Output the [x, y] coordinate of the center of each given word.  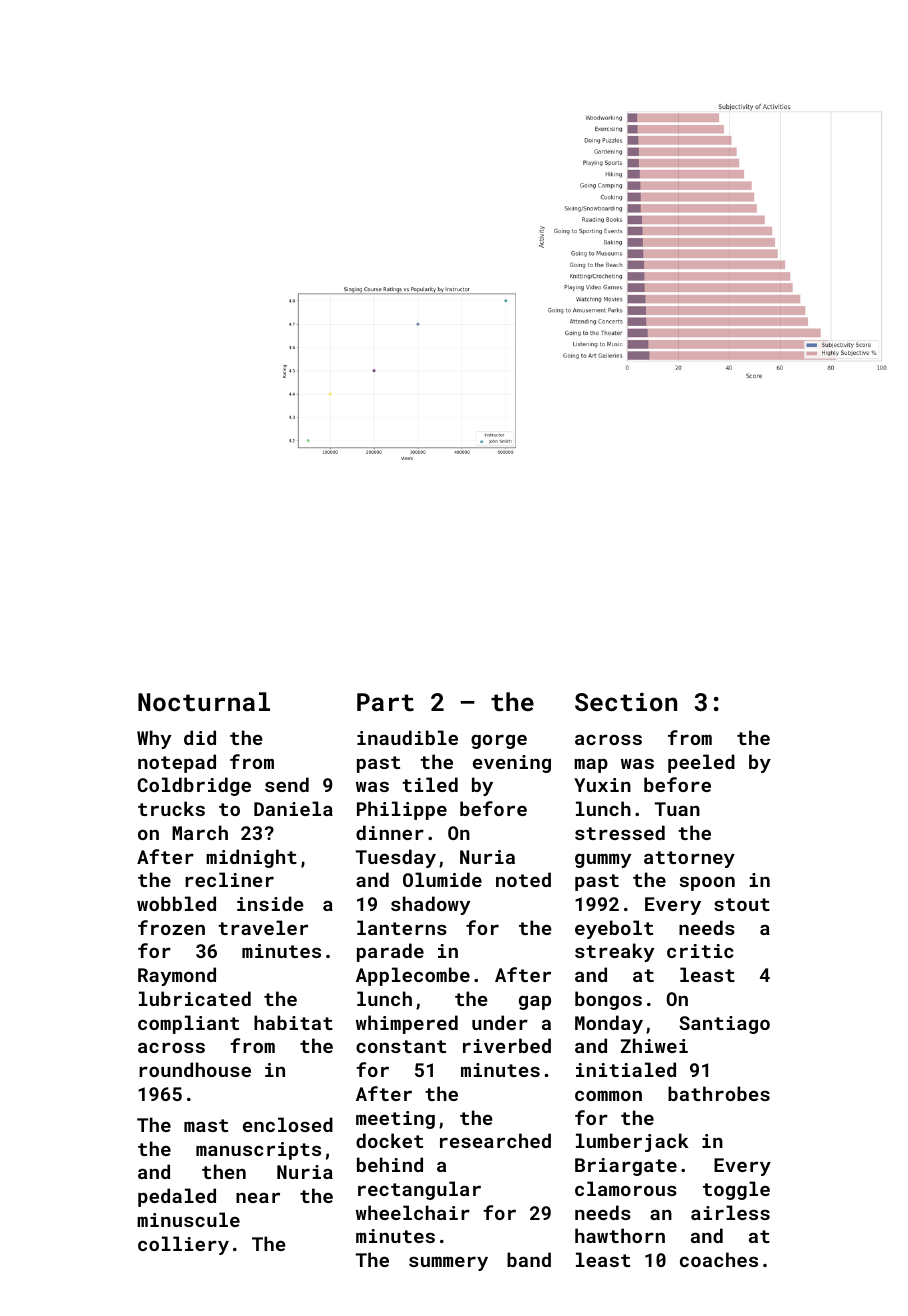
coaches [719, 1259]
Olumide [442, 879]
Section [626, 701]
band [529, 1259]
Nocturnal [204, 701]
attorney [689, 859]
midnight [251, 858]
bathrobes [719, 1093]
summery [448, 1263]
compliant [188, 1024]
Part [385, 702]
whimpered [407, 1024]
